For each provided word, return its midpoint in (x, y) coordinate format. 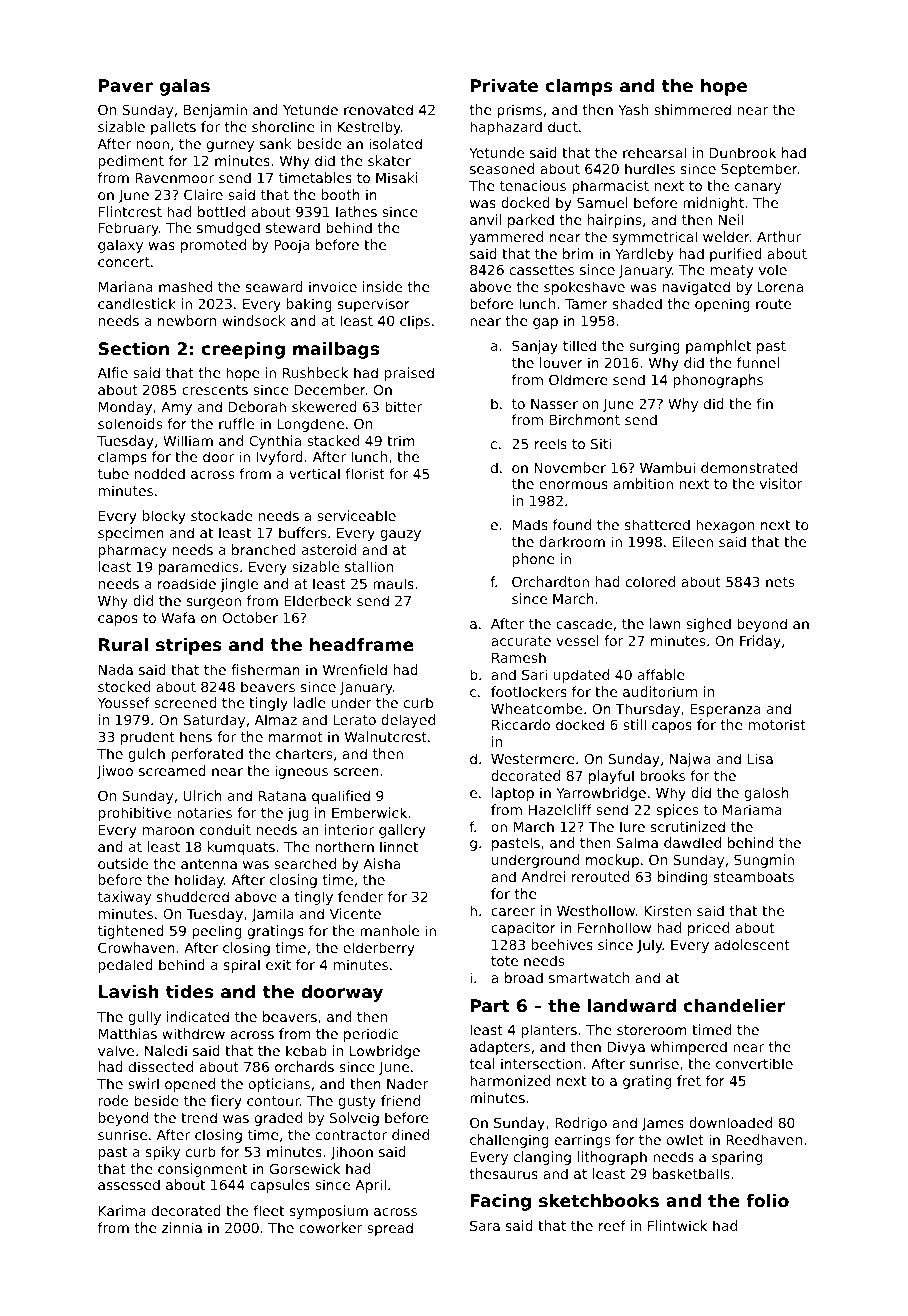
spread (390, 1229)
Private (504, 85)
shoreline (283, 126)
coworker (330, 1227)
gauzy (400, 535)
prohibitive (135, 814)
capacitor (523, 929)
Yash (633, 109)
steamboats (754, 876)
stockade (222, 515)
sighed (708, 625)
